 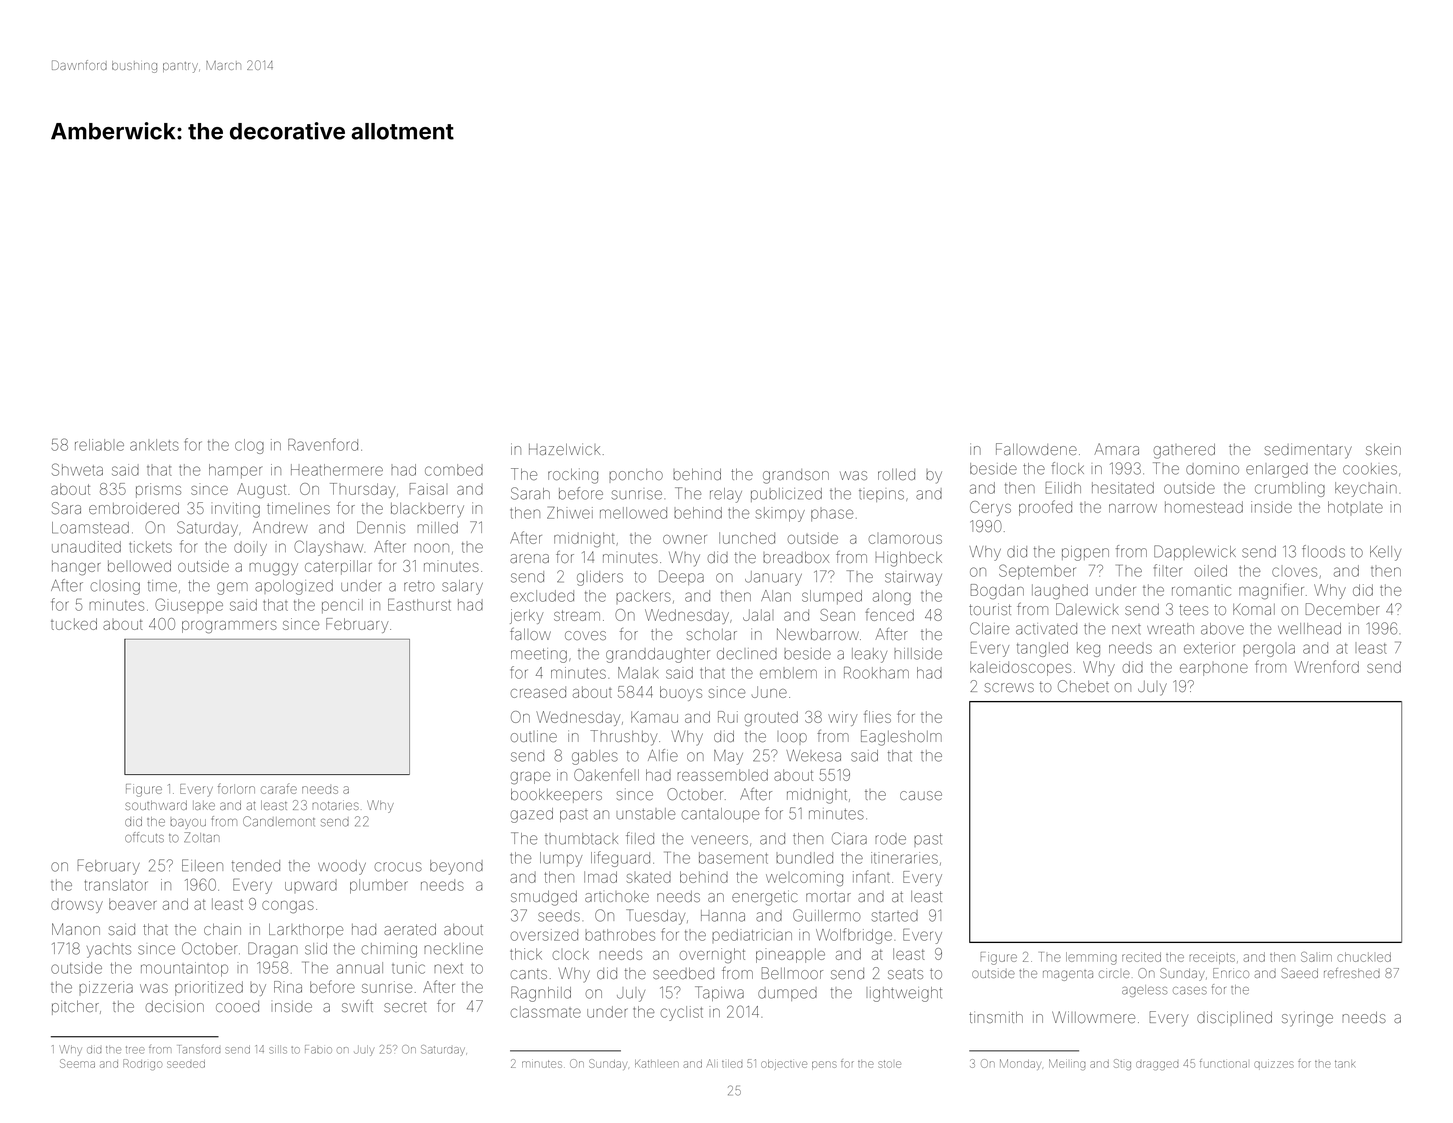 What do you see at coordinates (135, 1050) in the document?
I see `tree` at bounding box center [135, 1050].
